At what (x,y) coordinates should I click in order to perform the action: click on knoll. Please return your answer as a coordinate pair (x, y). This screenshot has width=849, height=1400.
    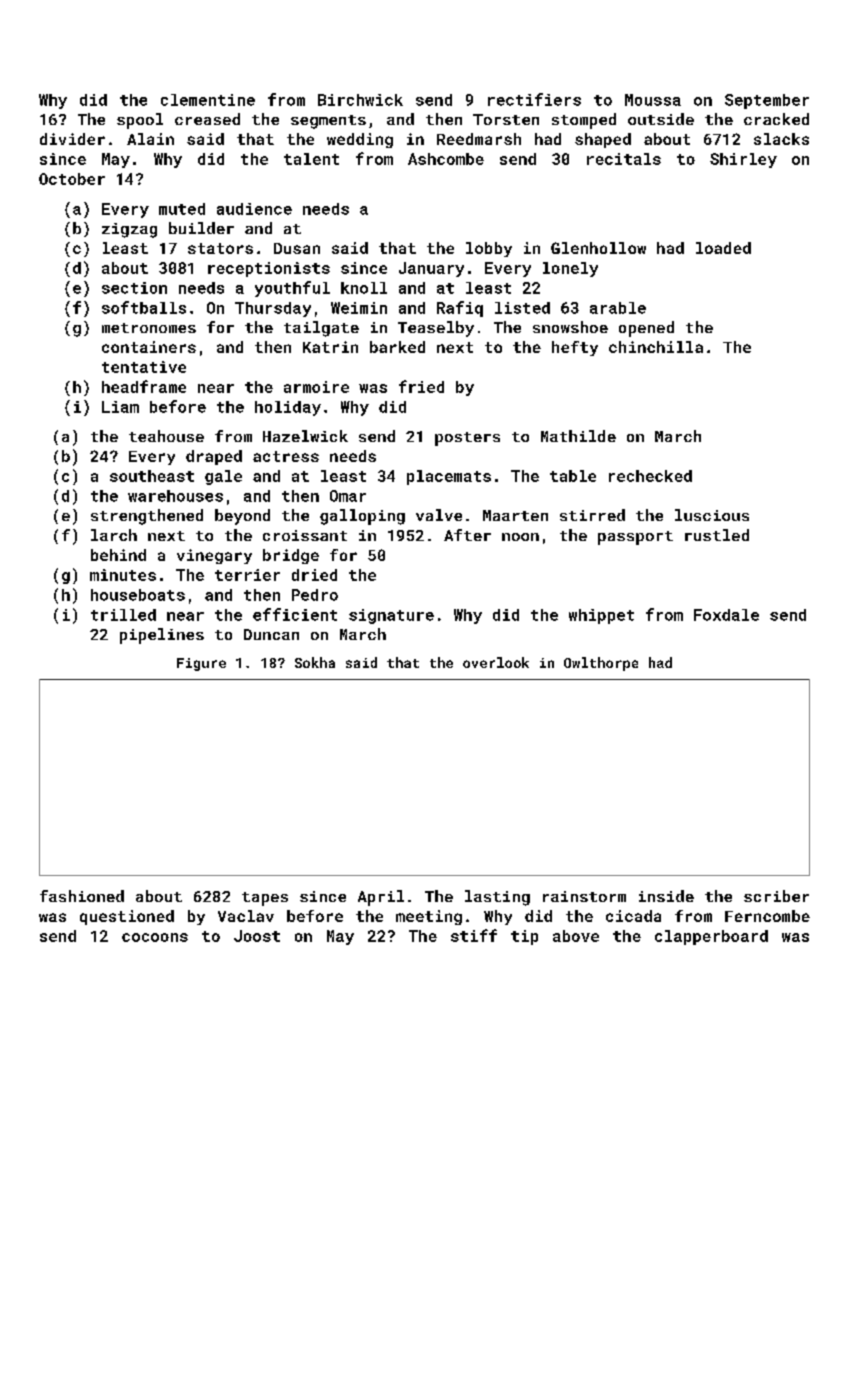
    Looking at the image, I should click on (364, 288).
